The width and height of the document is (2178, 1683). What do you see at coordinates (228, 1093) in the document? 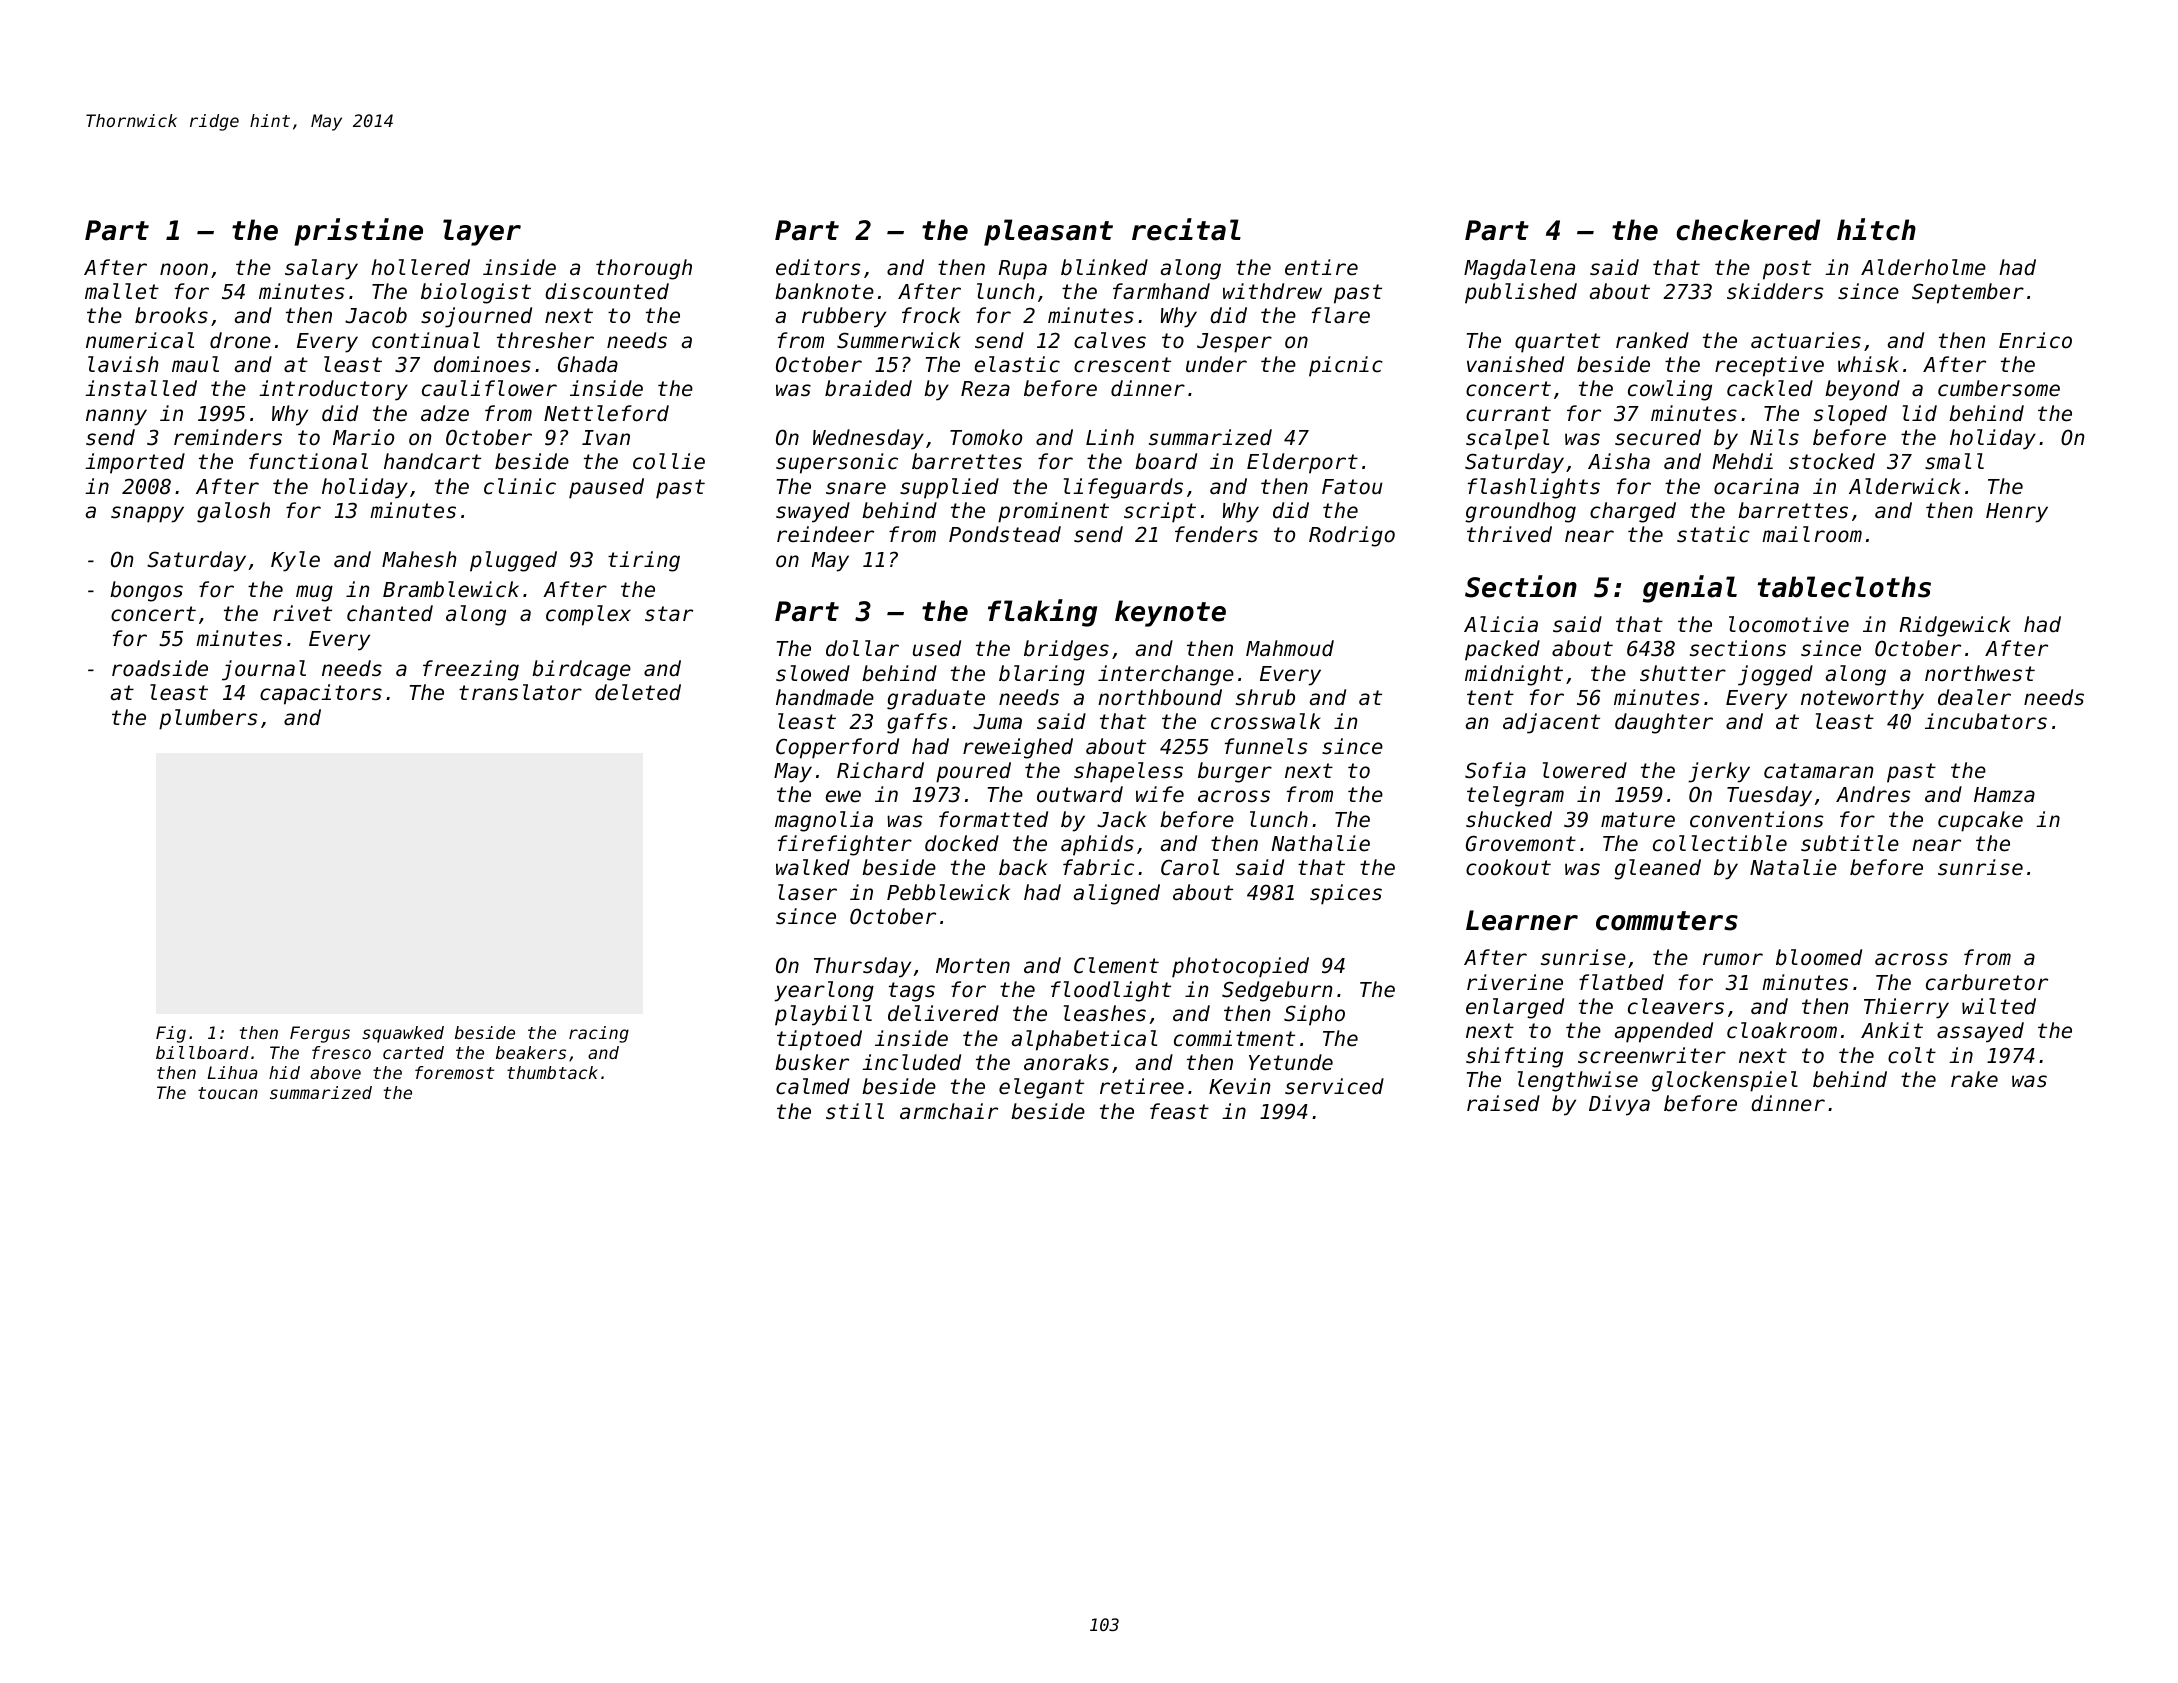
I see `toucan` at bounding box center [228, 1093].
